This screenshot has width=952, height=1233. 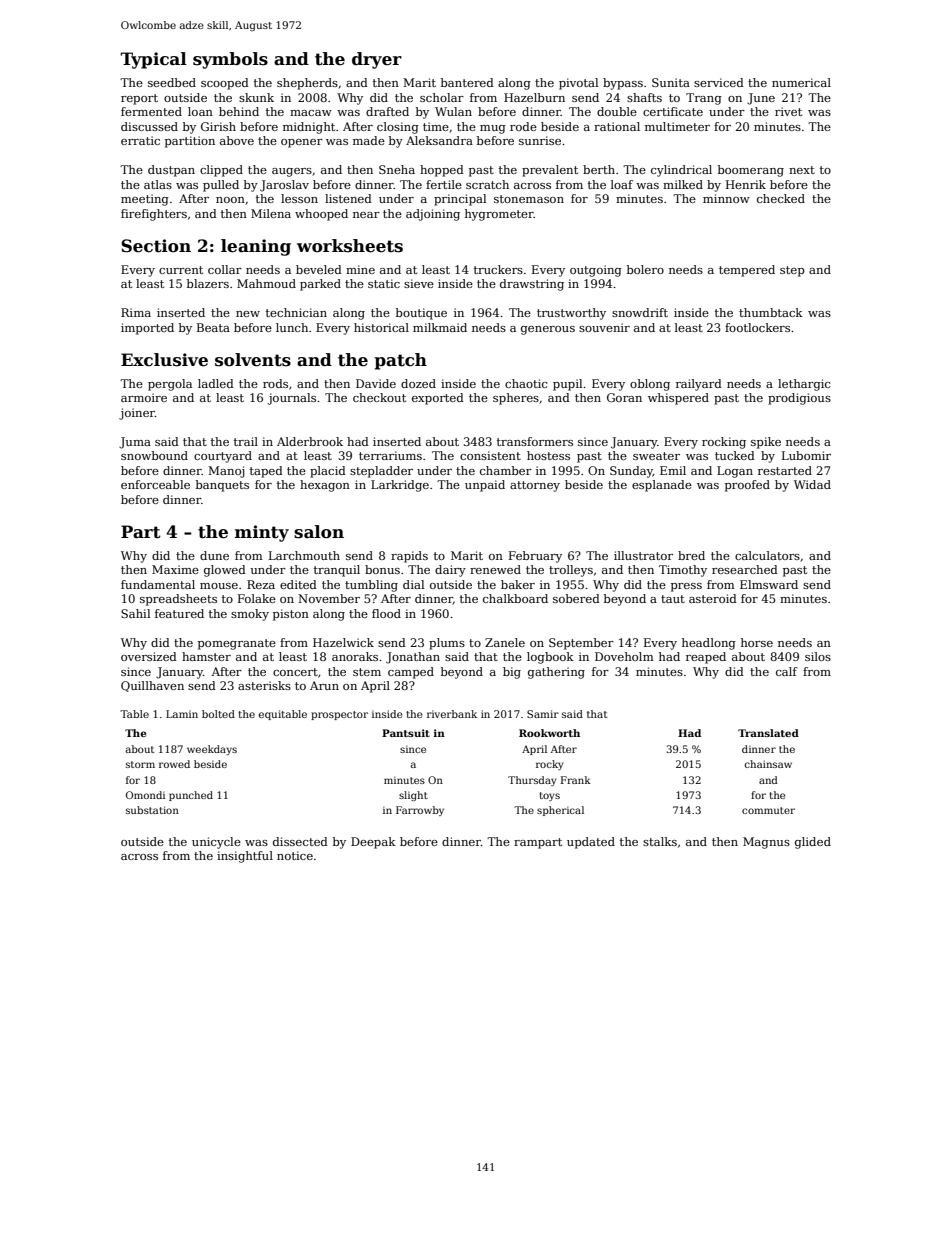 What do you see at coordinates (343, 642) in the screenshot?
I see `Hazelwick` at bounding box center [343, 642].
